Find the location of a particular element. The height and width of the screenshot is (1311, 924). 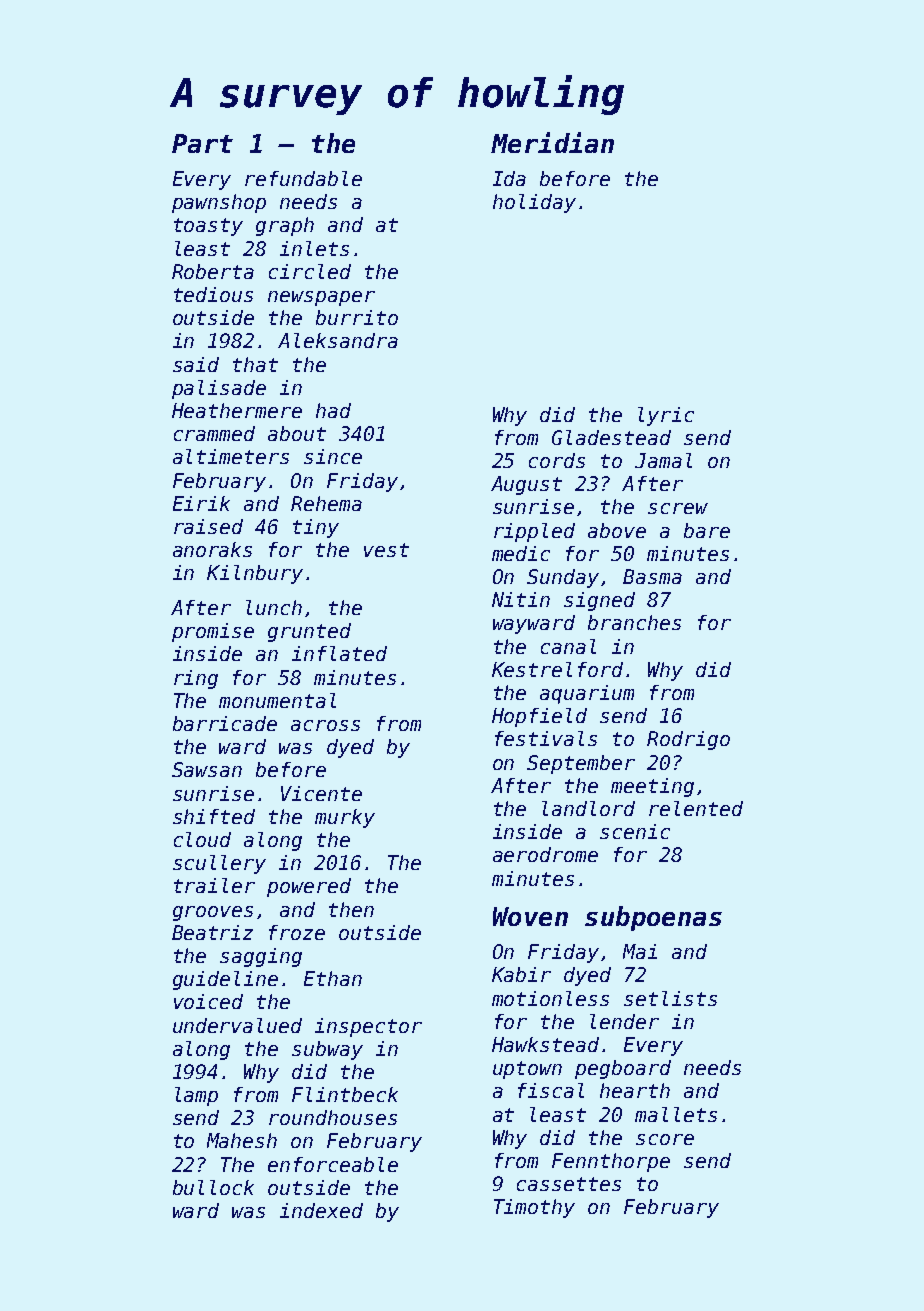

Roberta is located at coordinates (213, 271).
